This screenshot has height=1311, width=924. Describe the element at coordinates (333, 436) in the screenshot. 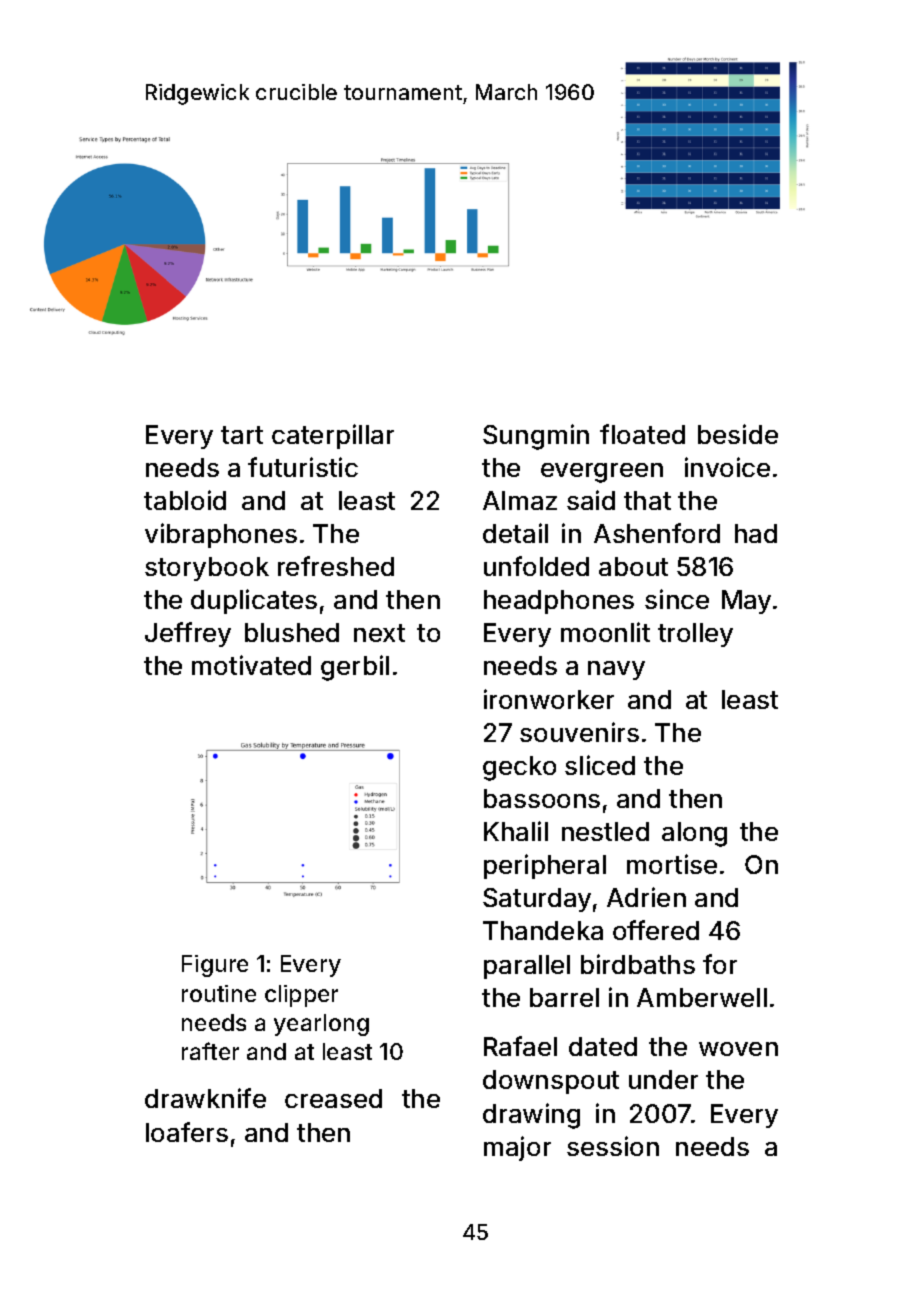

I see `caterpillar` at that location.
